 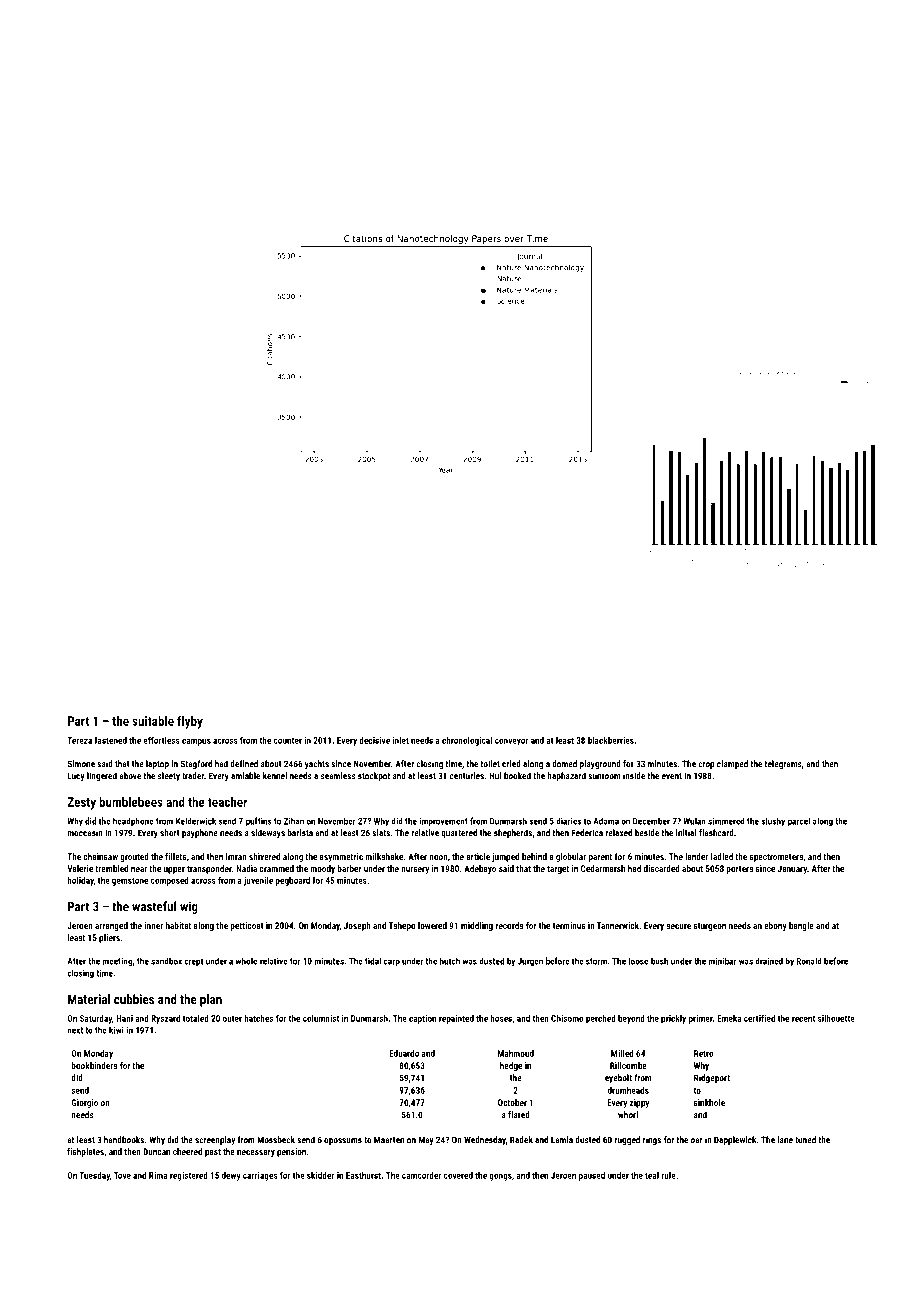 I want to click on pegboard, so click(x=292, y=881).
